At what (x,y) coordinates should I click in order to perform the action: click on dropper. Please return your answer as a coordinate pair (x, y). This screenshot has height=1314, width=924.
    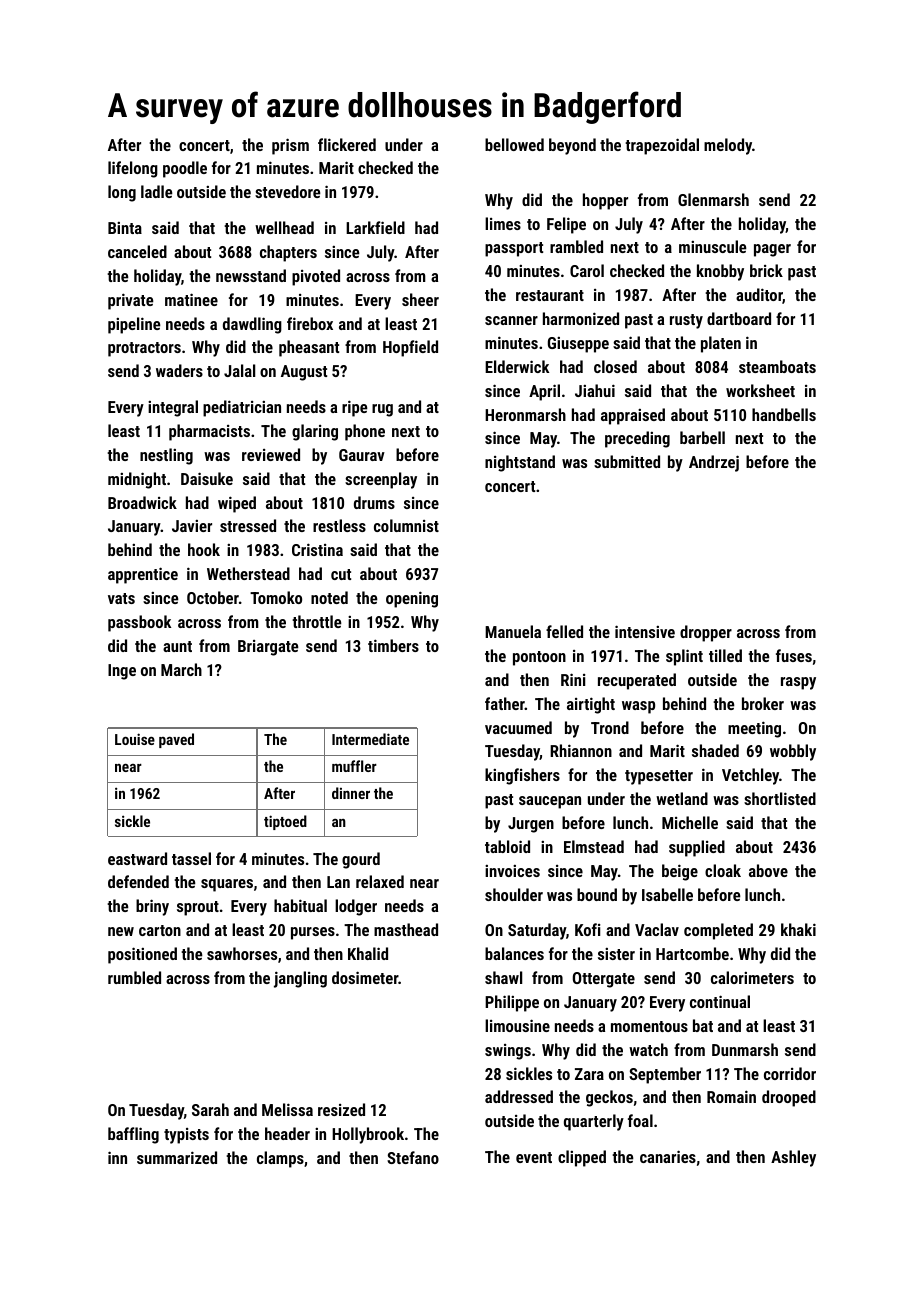
    Looking at the image, I should click on (706, 633).
